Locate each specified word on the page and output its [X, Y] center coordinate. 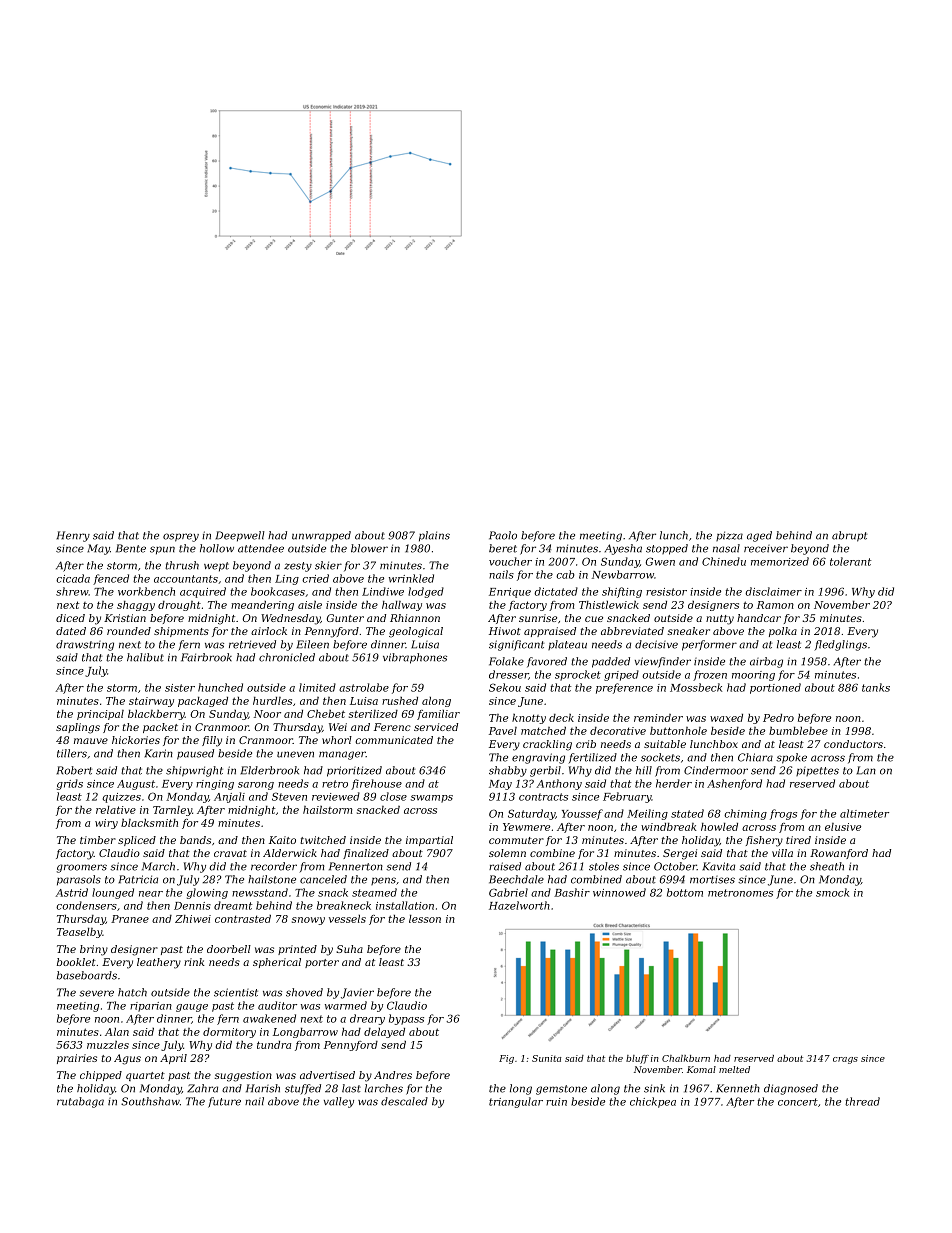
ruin [556, 1102]
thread [862, 1101]
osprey [181, 537]
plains [434, 536]
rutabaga [80, 1102]
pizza [729, 536]
